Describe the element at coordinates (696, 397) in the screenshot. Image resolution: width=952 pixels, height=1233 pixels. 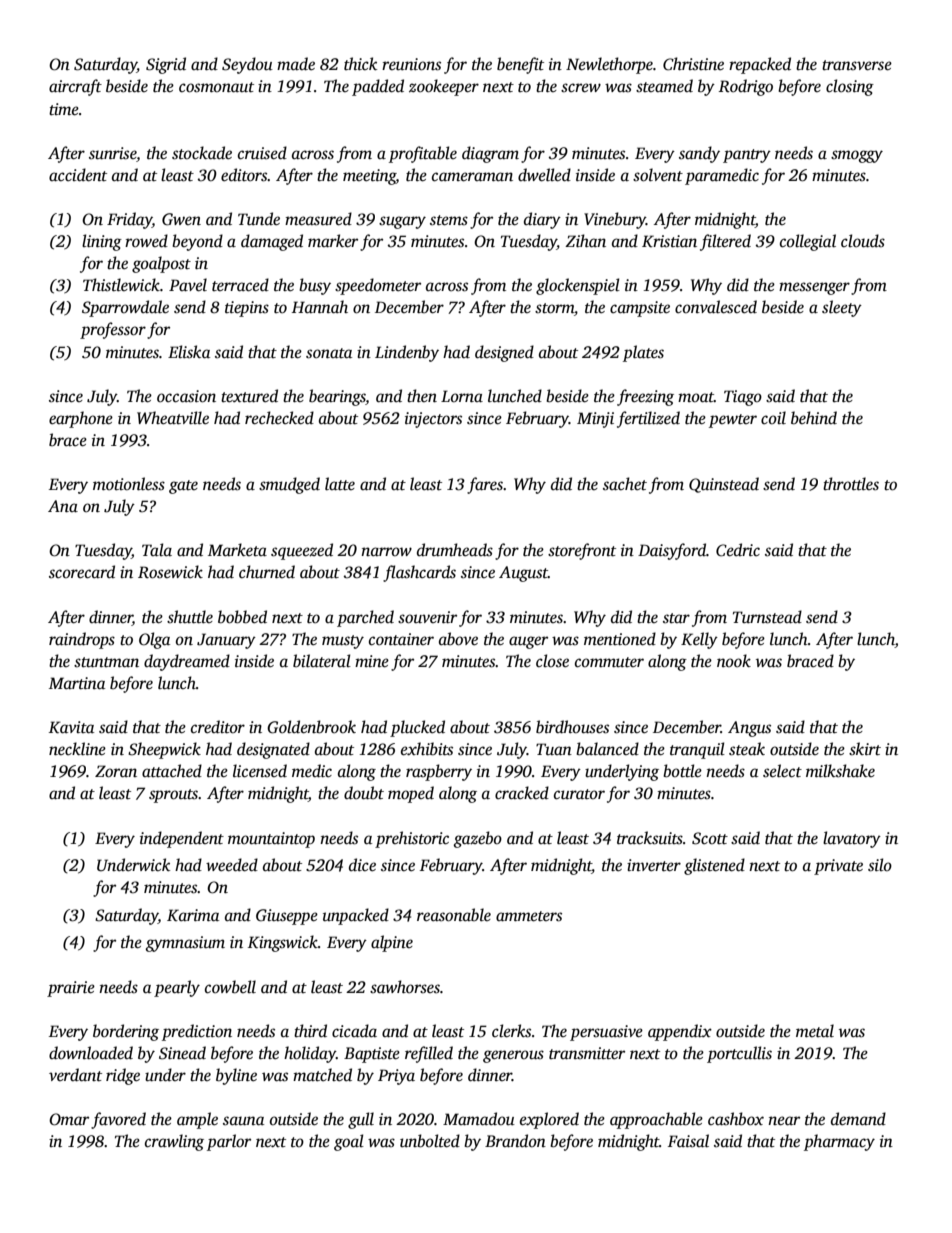
I see `moat` at that location.
